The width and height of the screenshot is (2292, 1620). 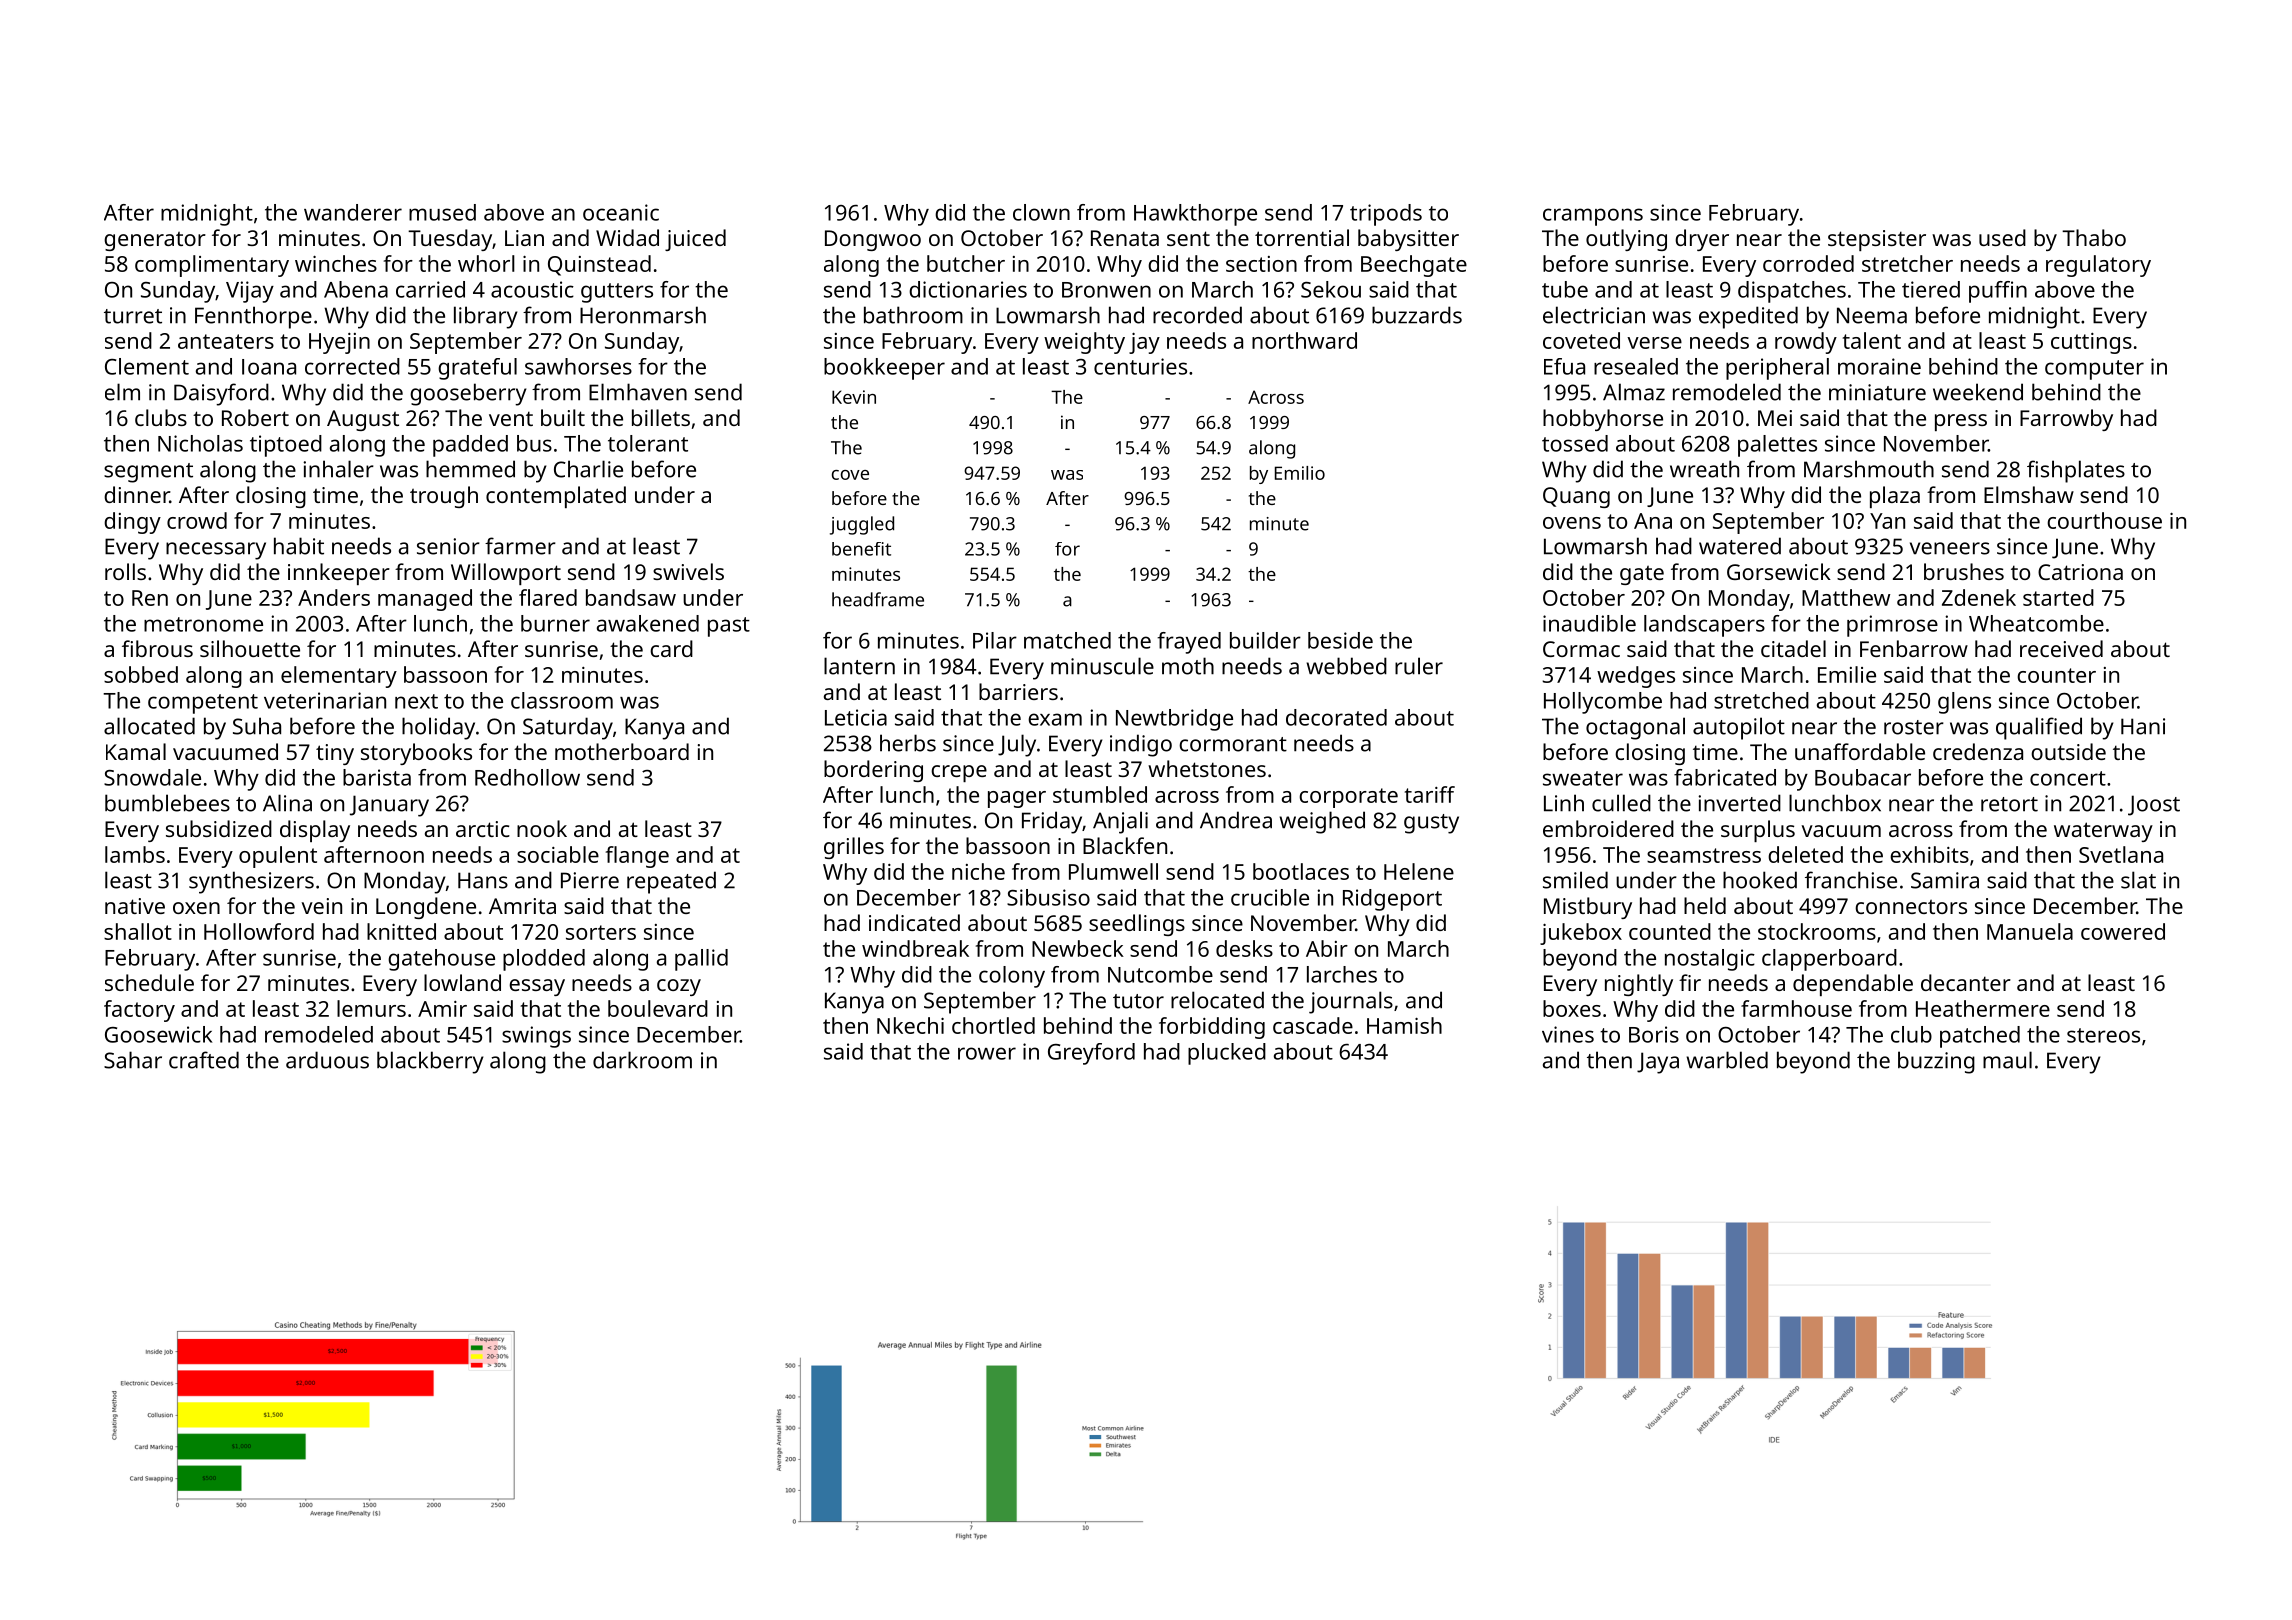 What do you see at coordinates (353, 212) in the screenshot?
I see `wanderer` at bounding box center [353, 212].
